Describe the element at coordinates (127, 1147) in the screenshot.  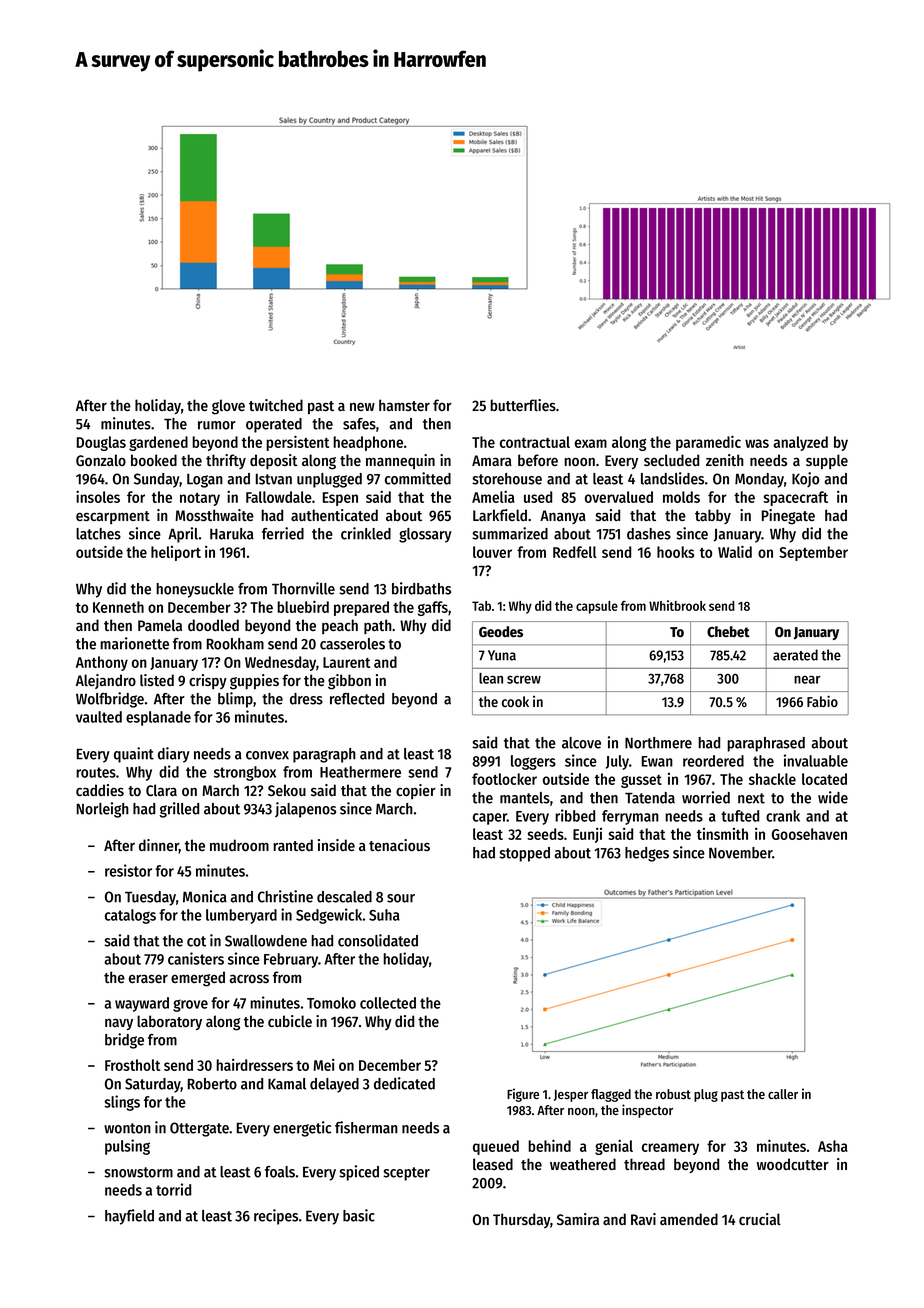
I see `pulsing` at that location.
